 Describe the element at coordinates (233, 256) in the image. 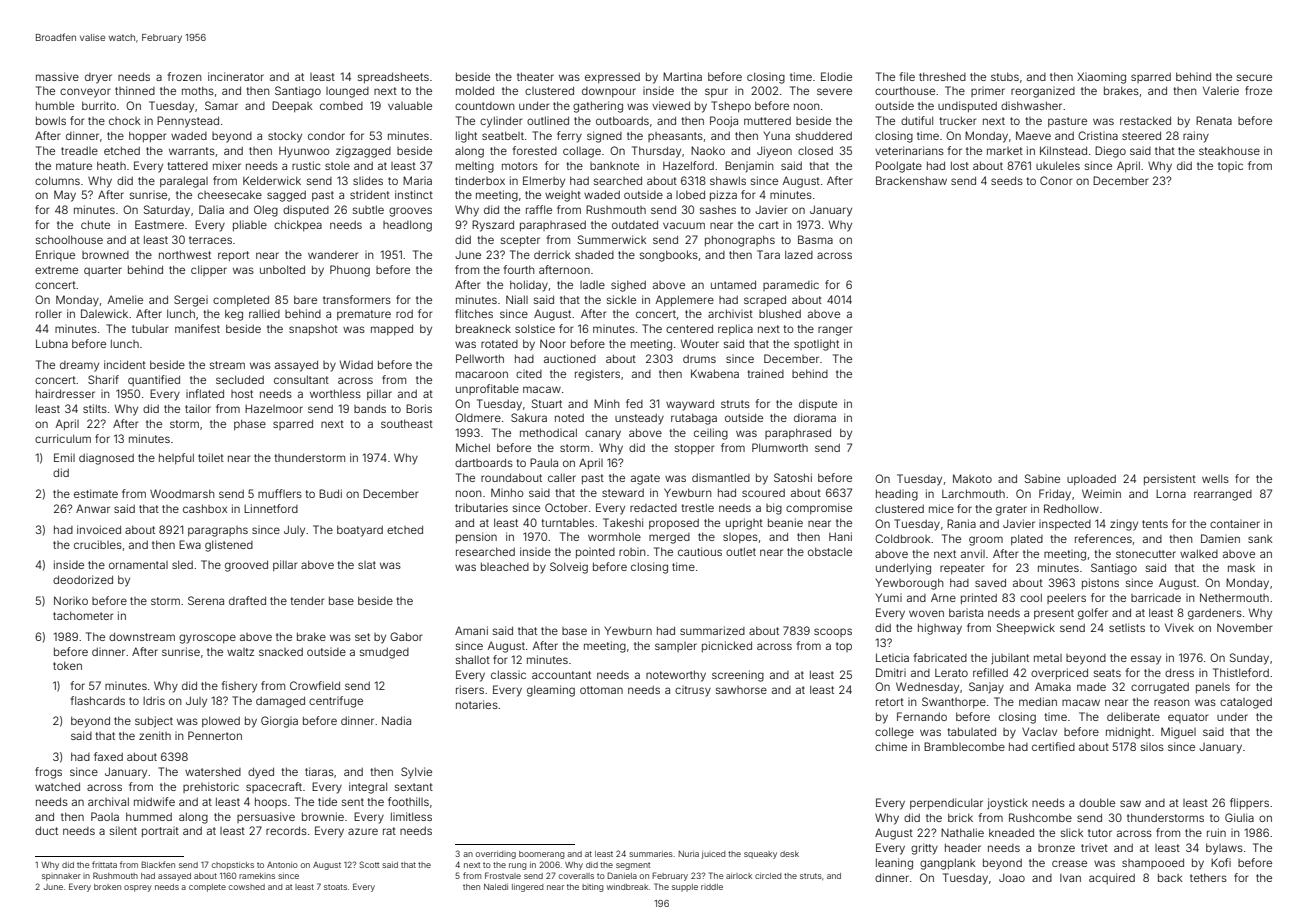

I see `report` at that location.
